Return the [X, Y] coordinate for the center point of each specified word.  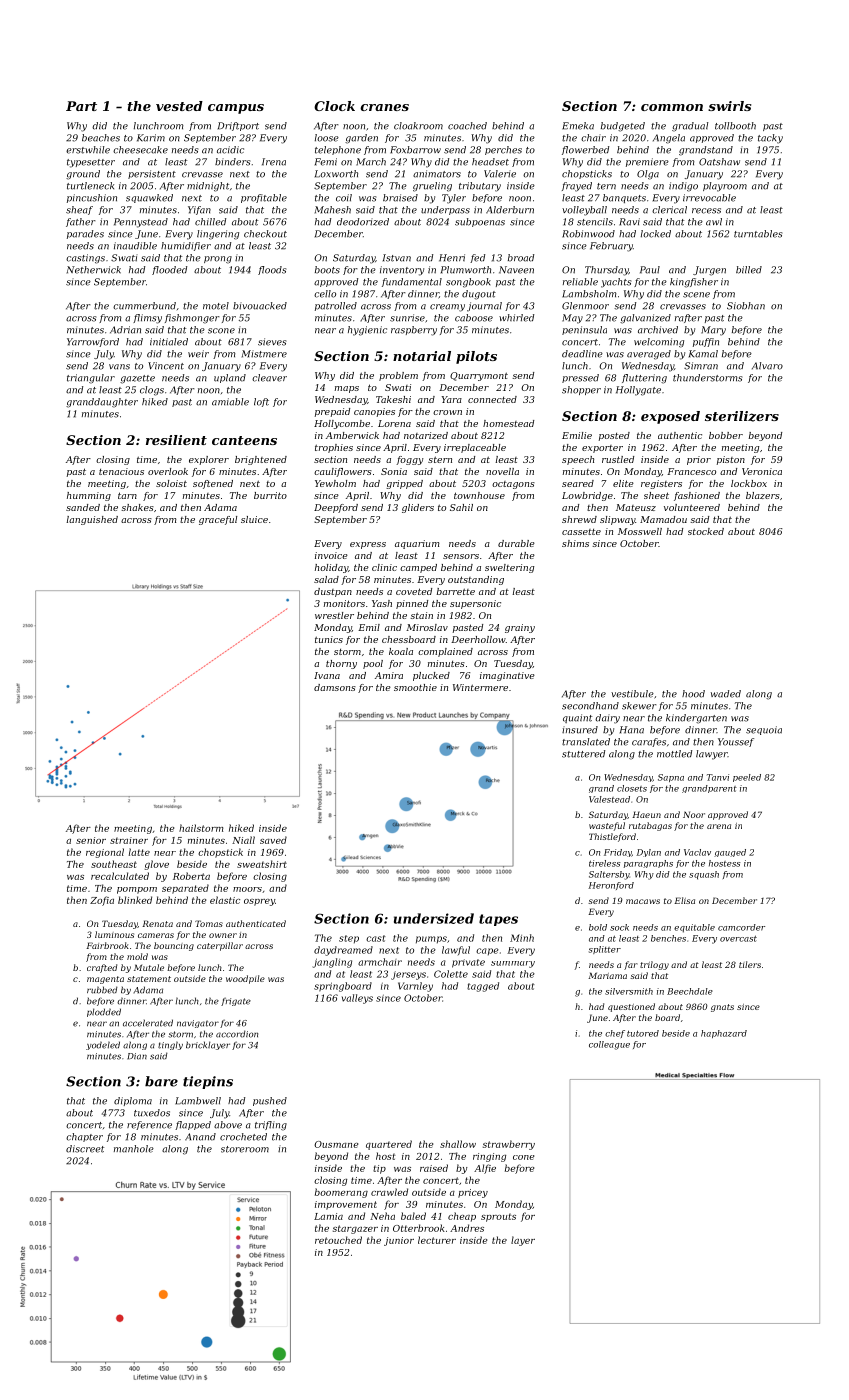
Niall [243, 840]
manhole [134, 1149]
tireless [604, 863]
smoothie [415, 687]
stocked [706, 531]
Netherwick [94, 270]
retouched [338, 1240]
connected [492, 399]
